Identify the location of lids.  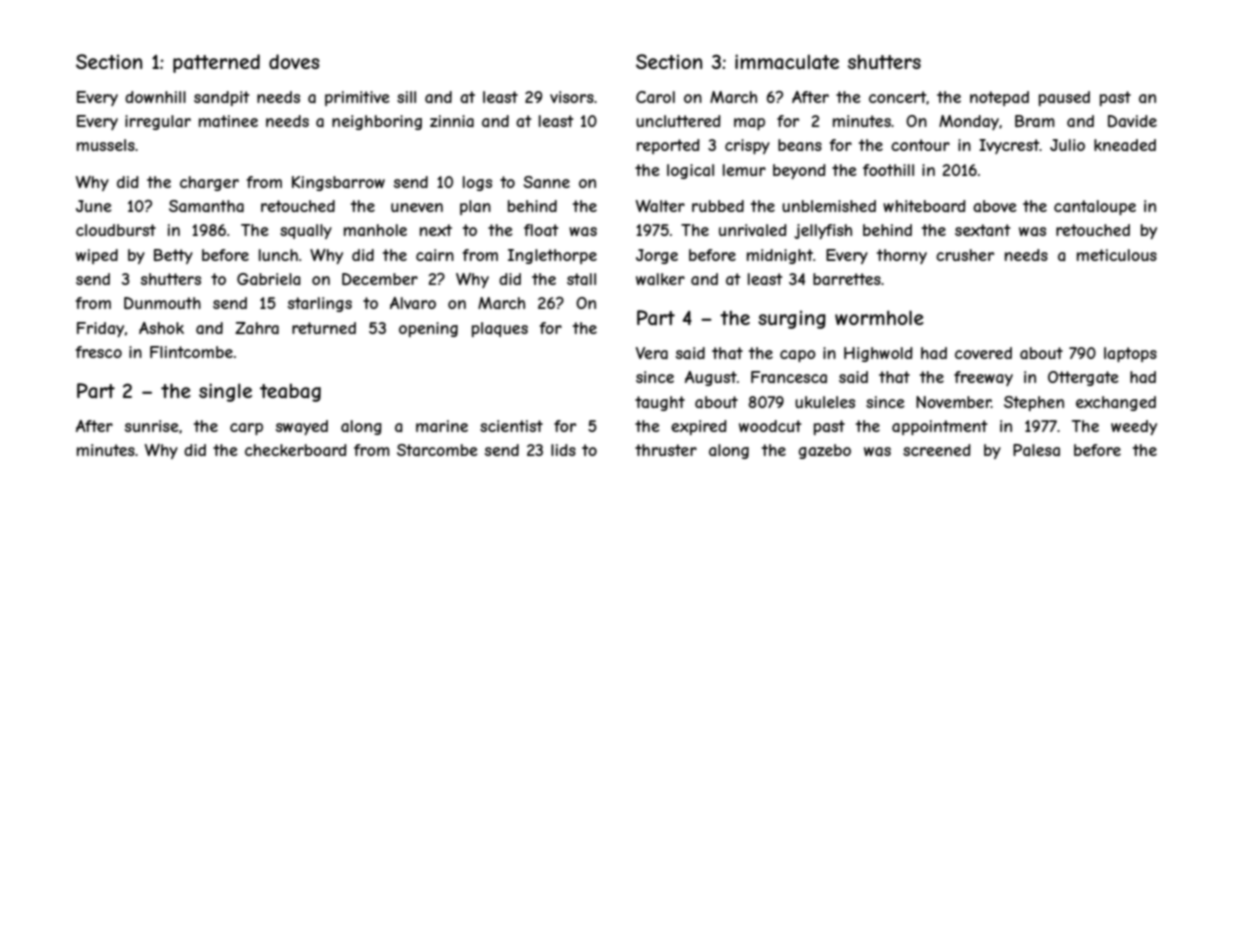
(563, 450).
